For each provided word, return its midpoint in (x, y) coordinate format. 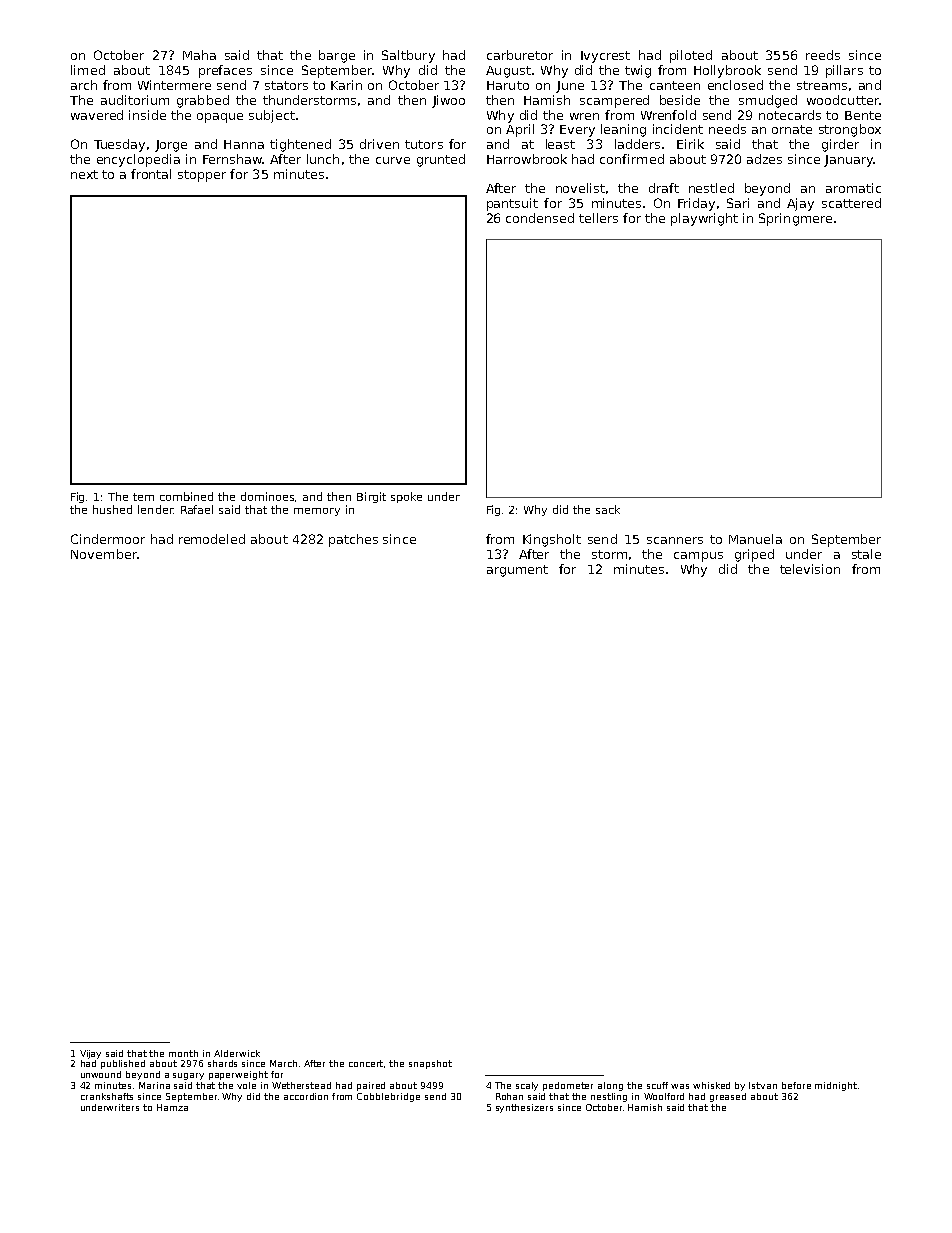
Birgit (371, 497)
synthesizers (524, 1108)
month (183, 1053)
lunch (323, 159)
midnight (836, 1086)
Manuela (755, 539)
